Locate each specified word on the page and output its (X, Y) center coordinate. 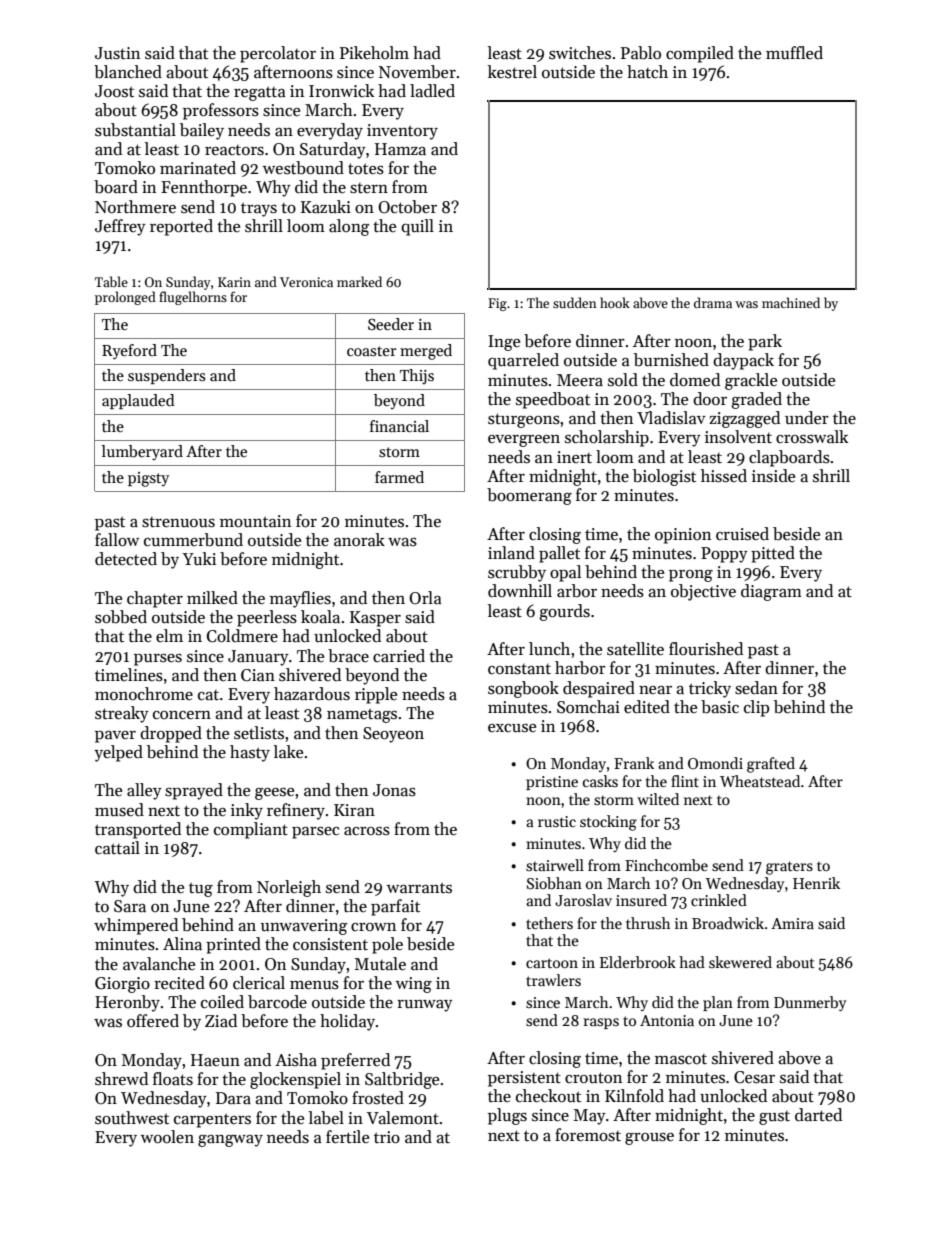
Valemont (403, 1118)
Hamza (400, 149)
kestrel (512, 72)
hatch (647, 72)
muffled (794, 52)
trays (259, 209)
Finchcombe (666, 865)
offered (153, 1021)
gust (774, 1118)
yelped (118, 753)
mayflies (300, 599)
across (367, 831)
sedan (756, 688)
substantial (135, 130)
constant (519, 669)
